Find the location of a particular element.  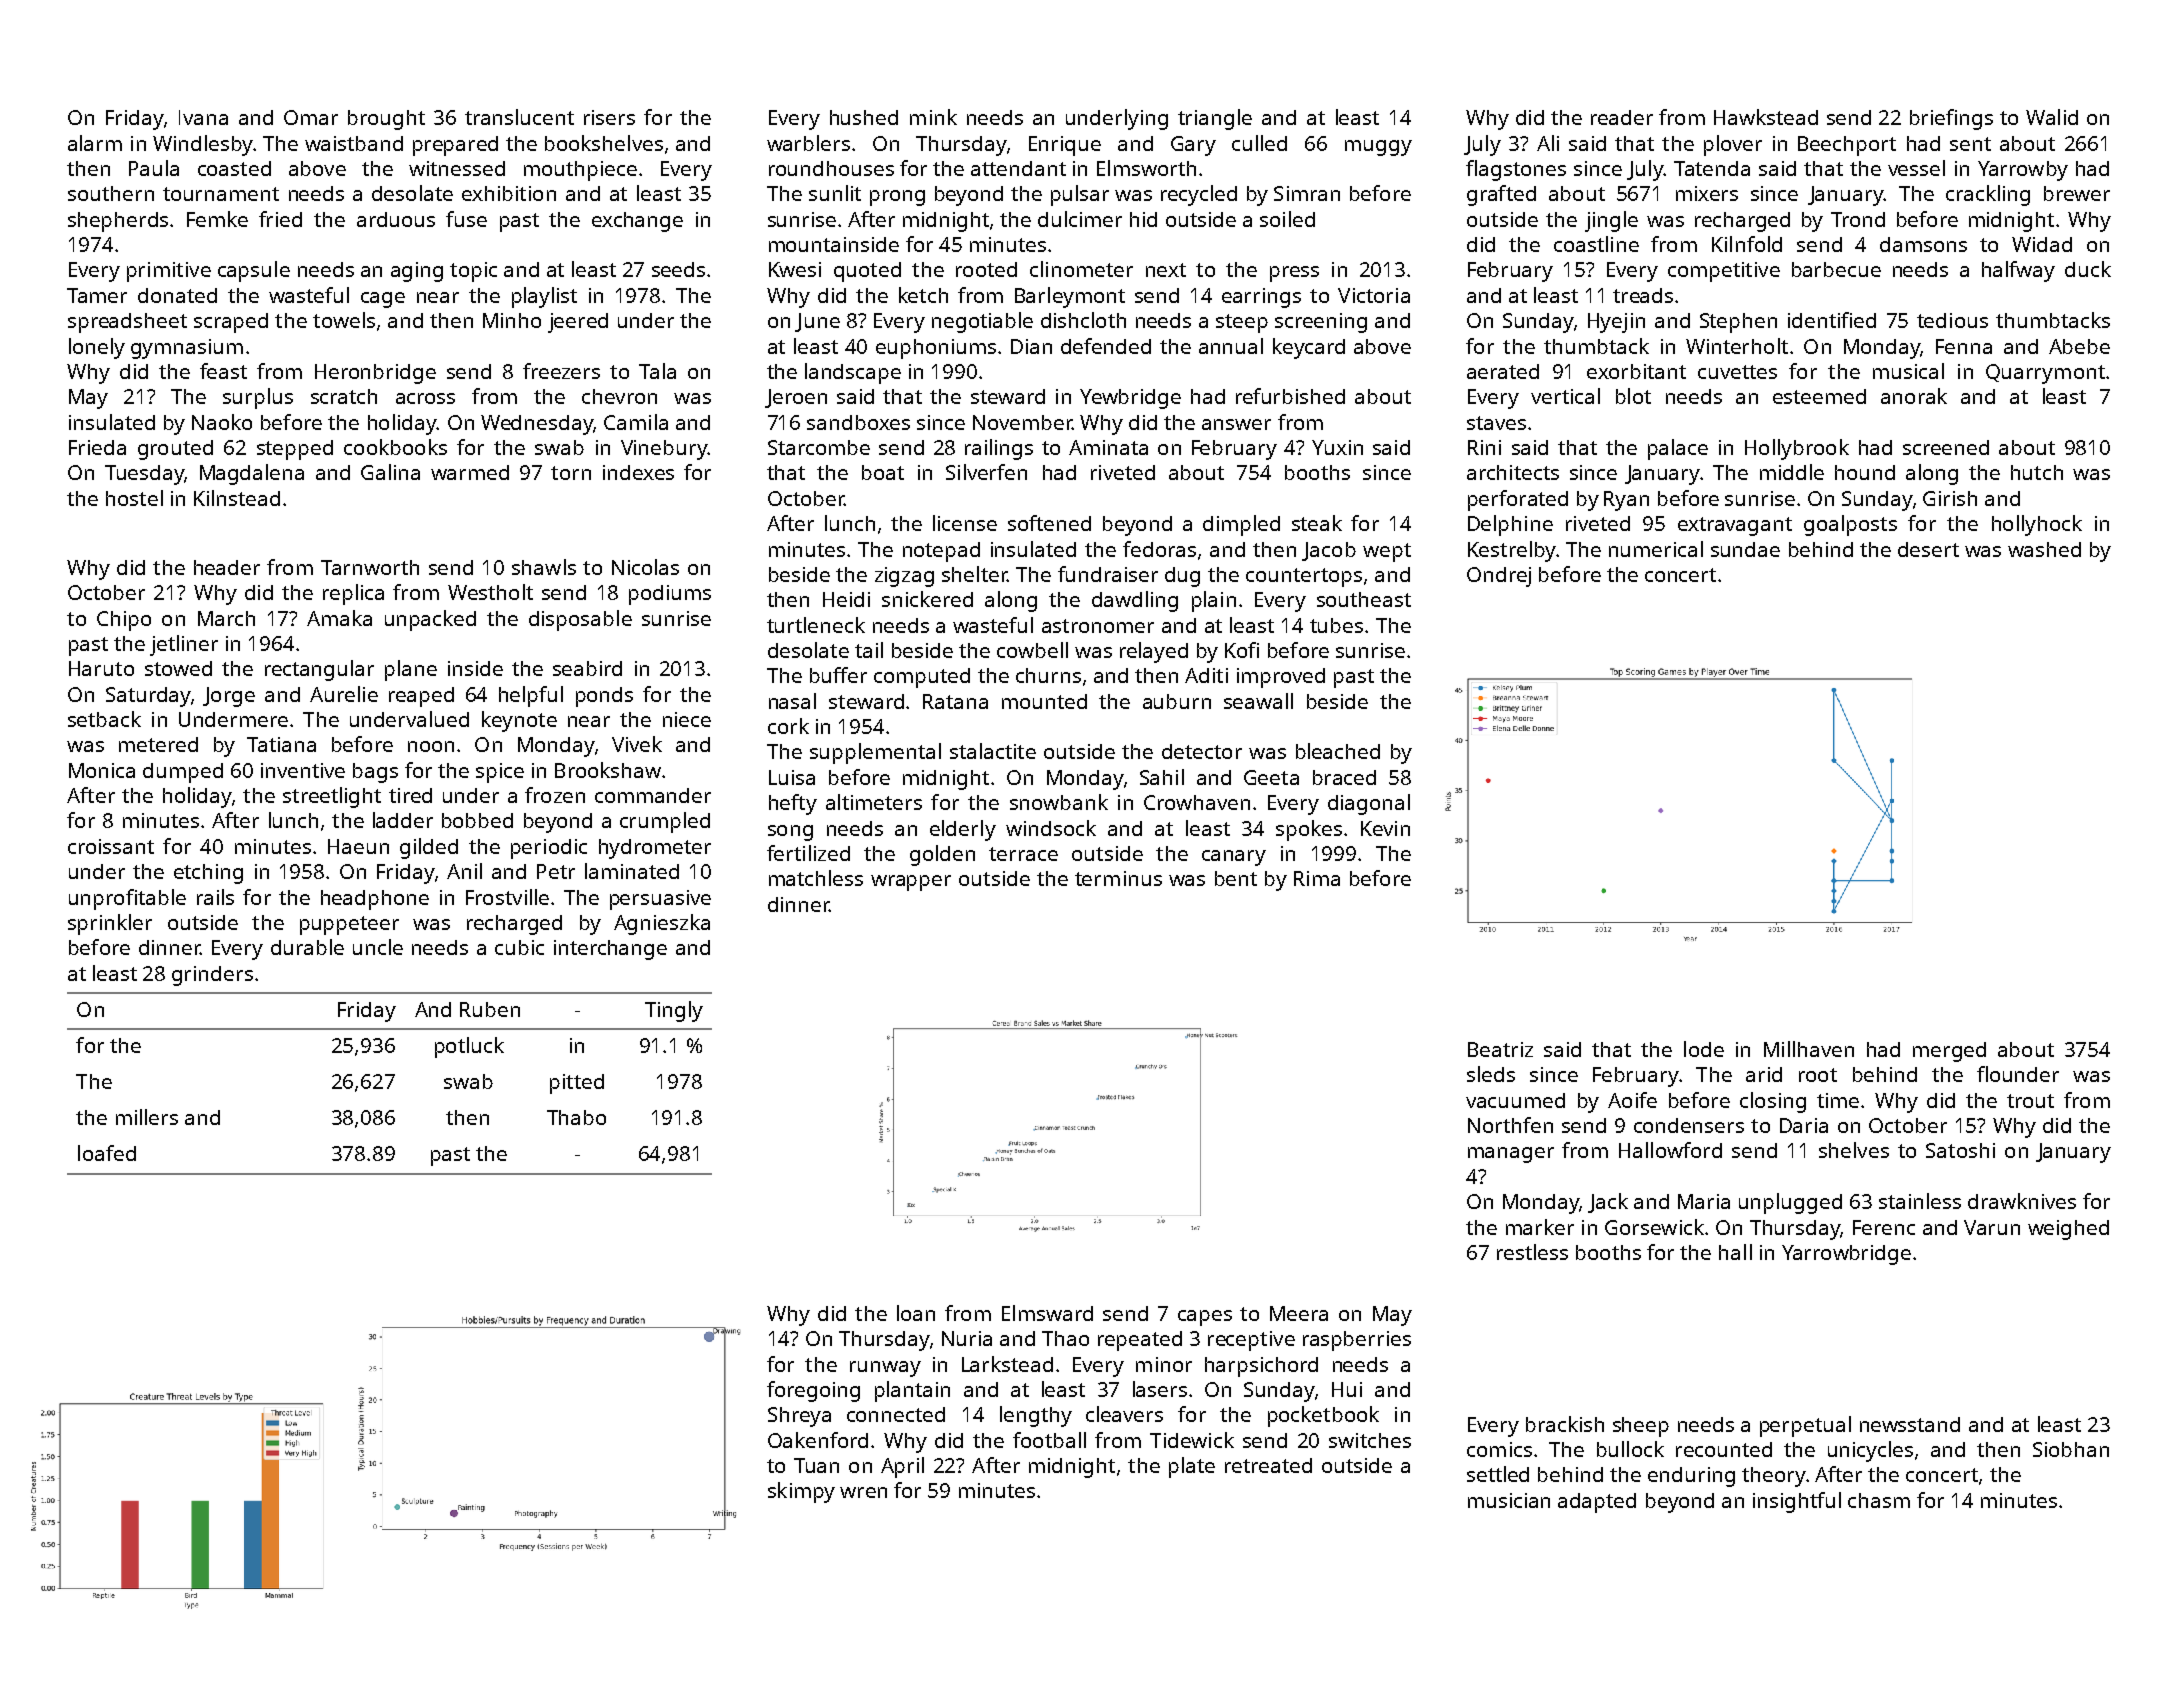

Rima is located at coordinates (1317, 878).
